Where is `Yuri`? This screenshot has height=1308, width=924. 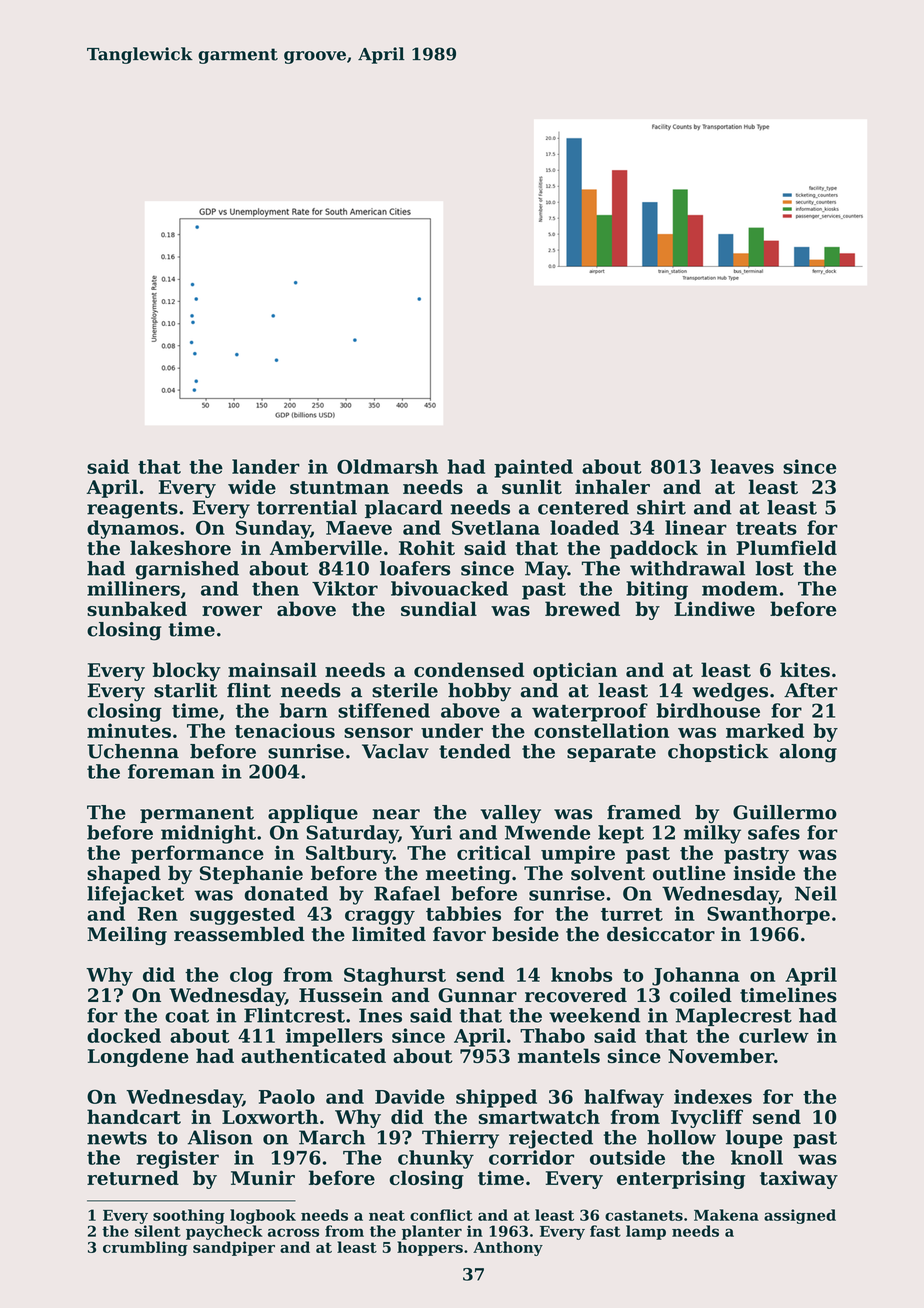
Yuri is located at coordinates (431, 832).
